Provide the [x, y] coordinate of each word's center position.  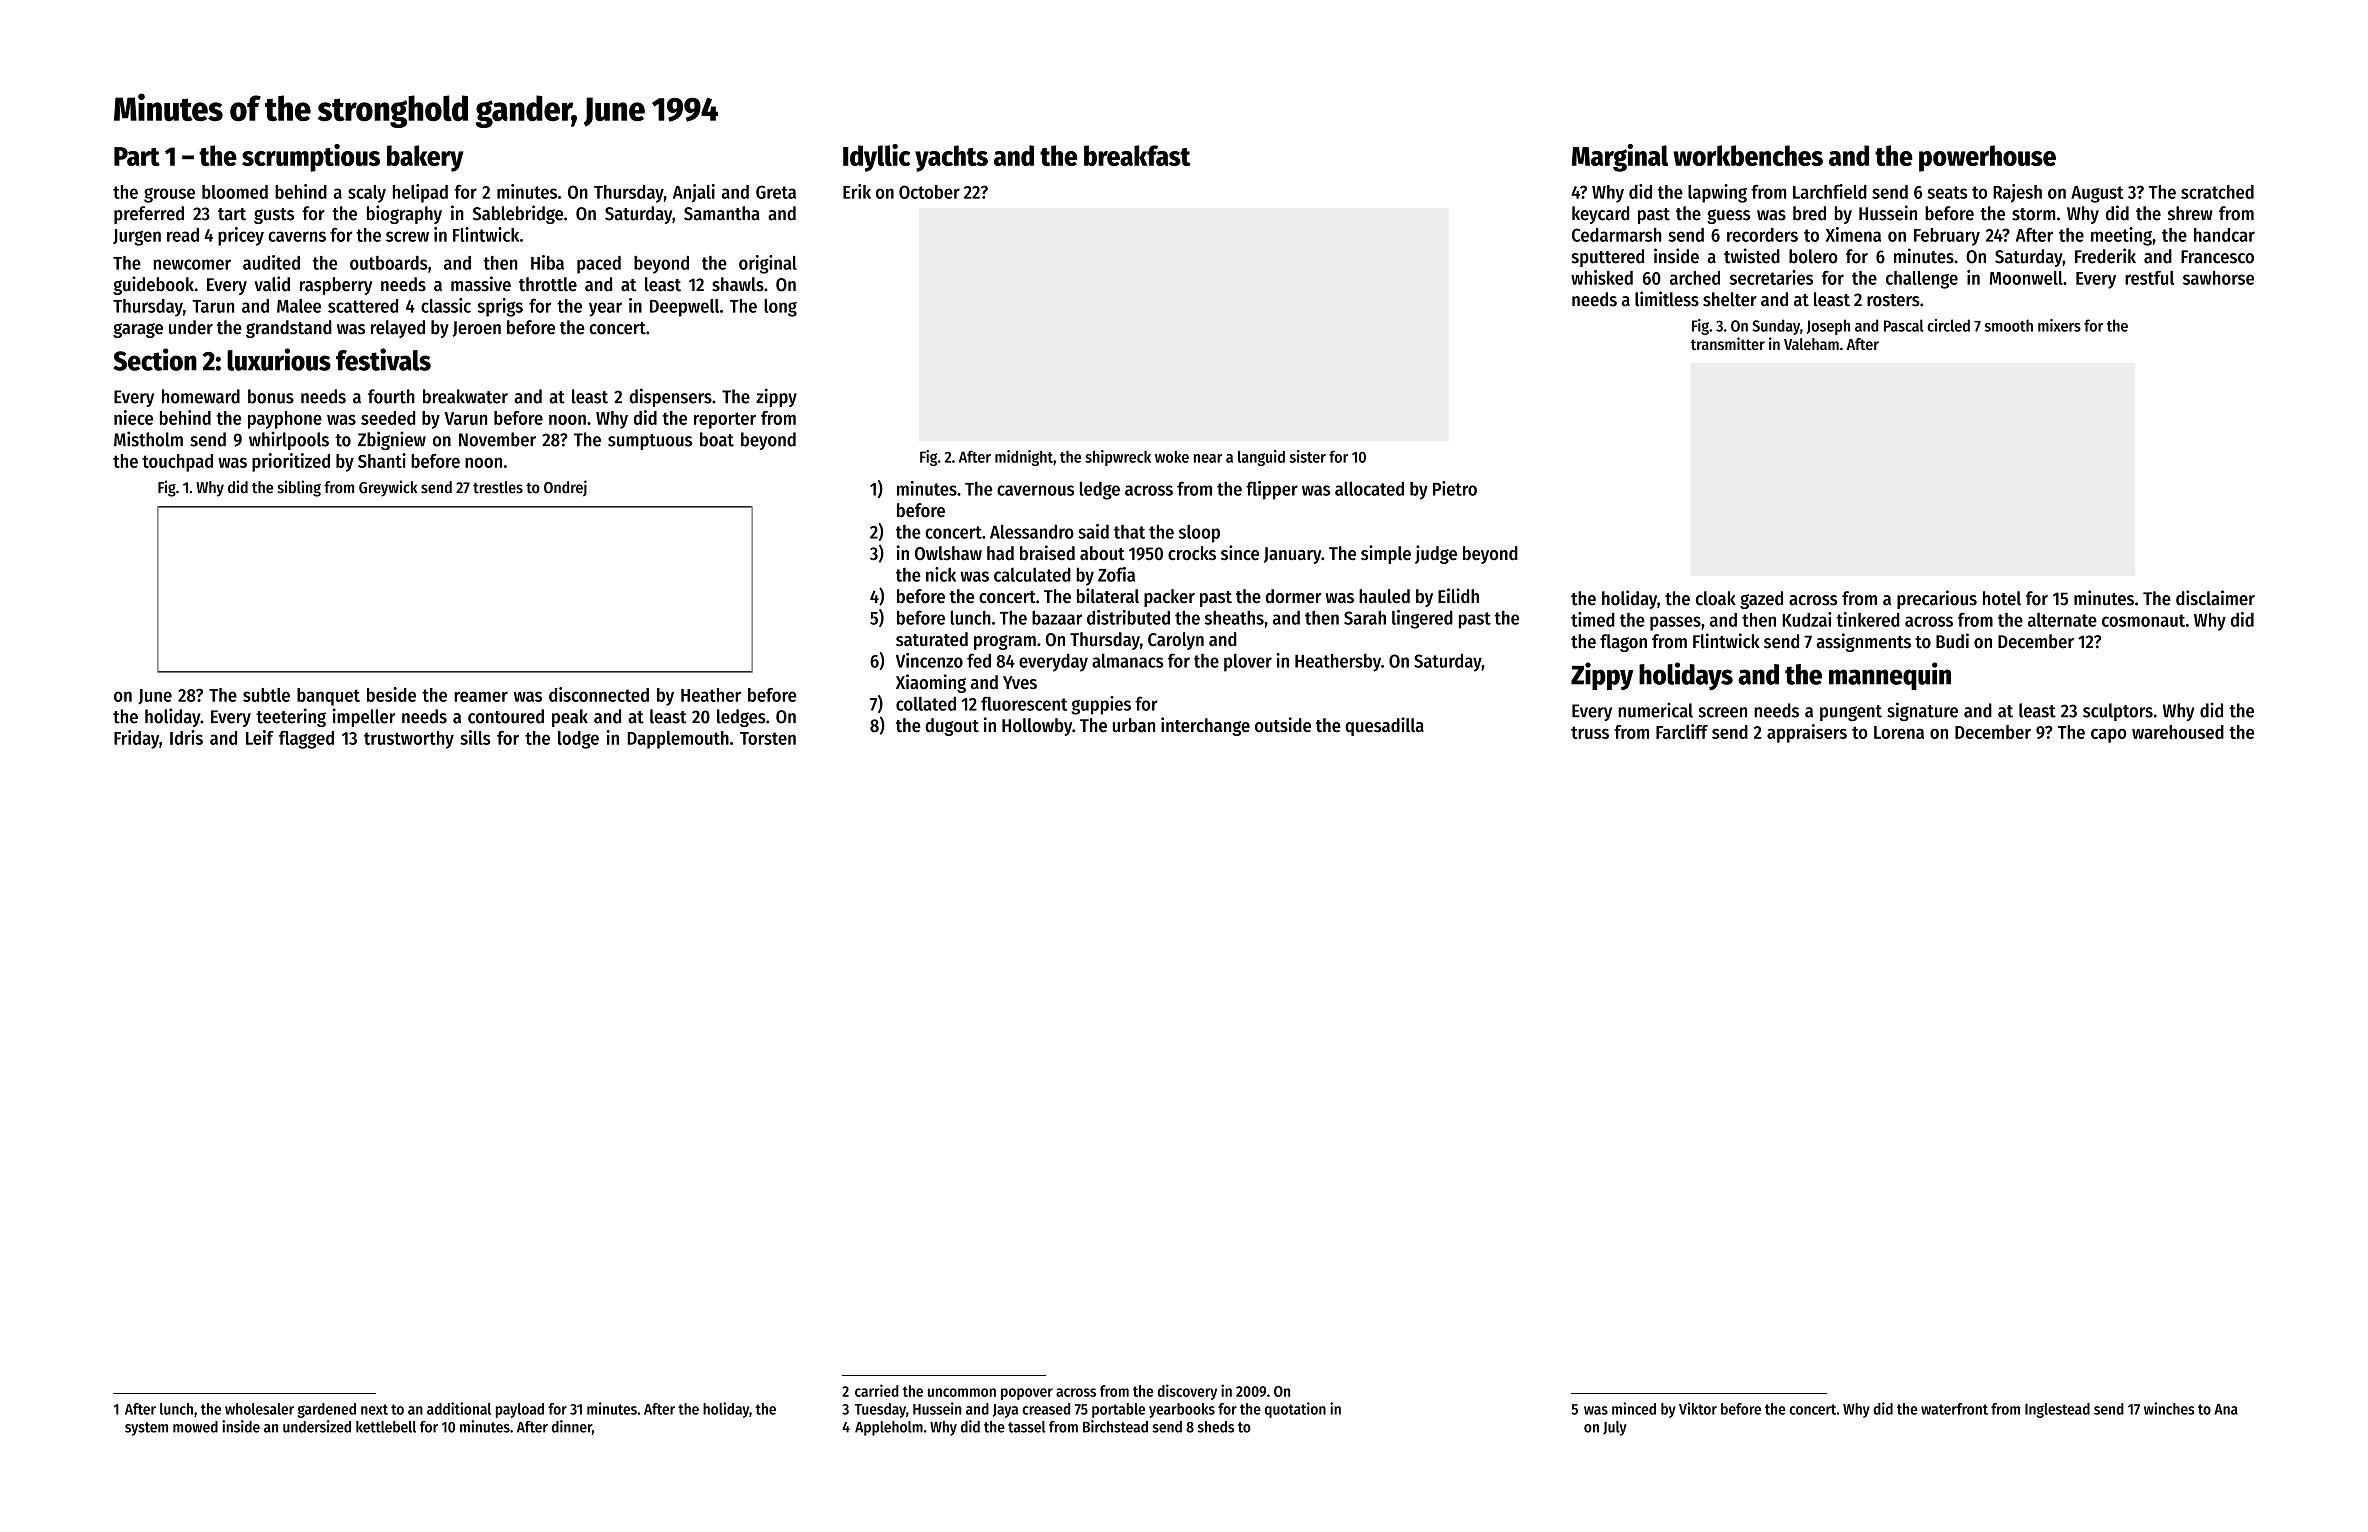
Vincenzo [929, 660]
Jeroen [476, 329]
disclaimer [2215, 598]
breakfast [1137, 155]
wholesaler [259, 1409]
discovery [1187, 1392]
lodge [578, 740]
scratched [2217, 192]
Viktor [1698, 1408]
